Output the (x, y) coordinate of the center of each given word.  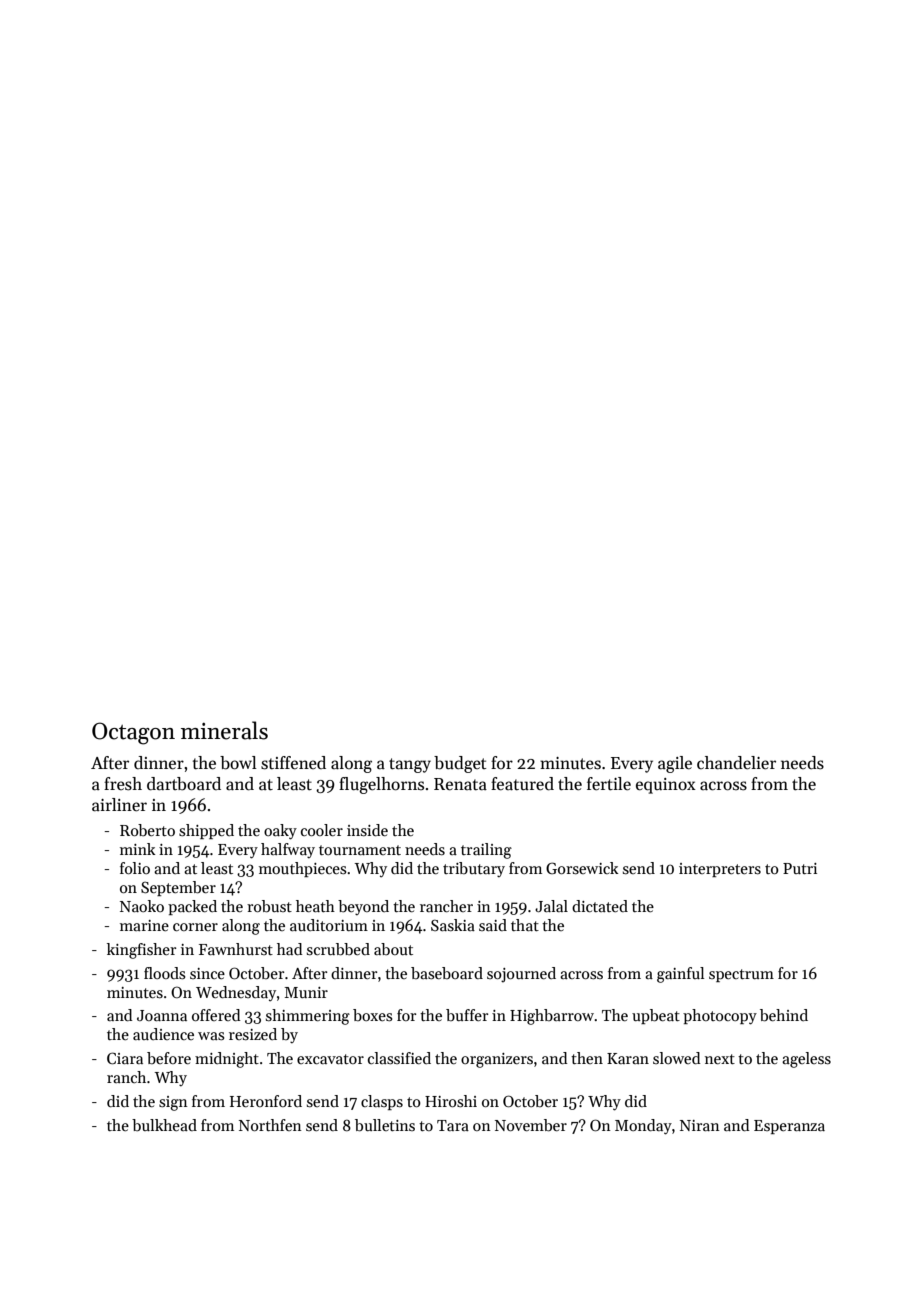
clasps (382, 1102)
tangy (410, 765)
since (207, 973)
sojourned (521, 975)
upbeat (656, 1016)
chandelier (736, 763)
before (169, 1058)
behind (784, 1015)
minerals (224, 730)
